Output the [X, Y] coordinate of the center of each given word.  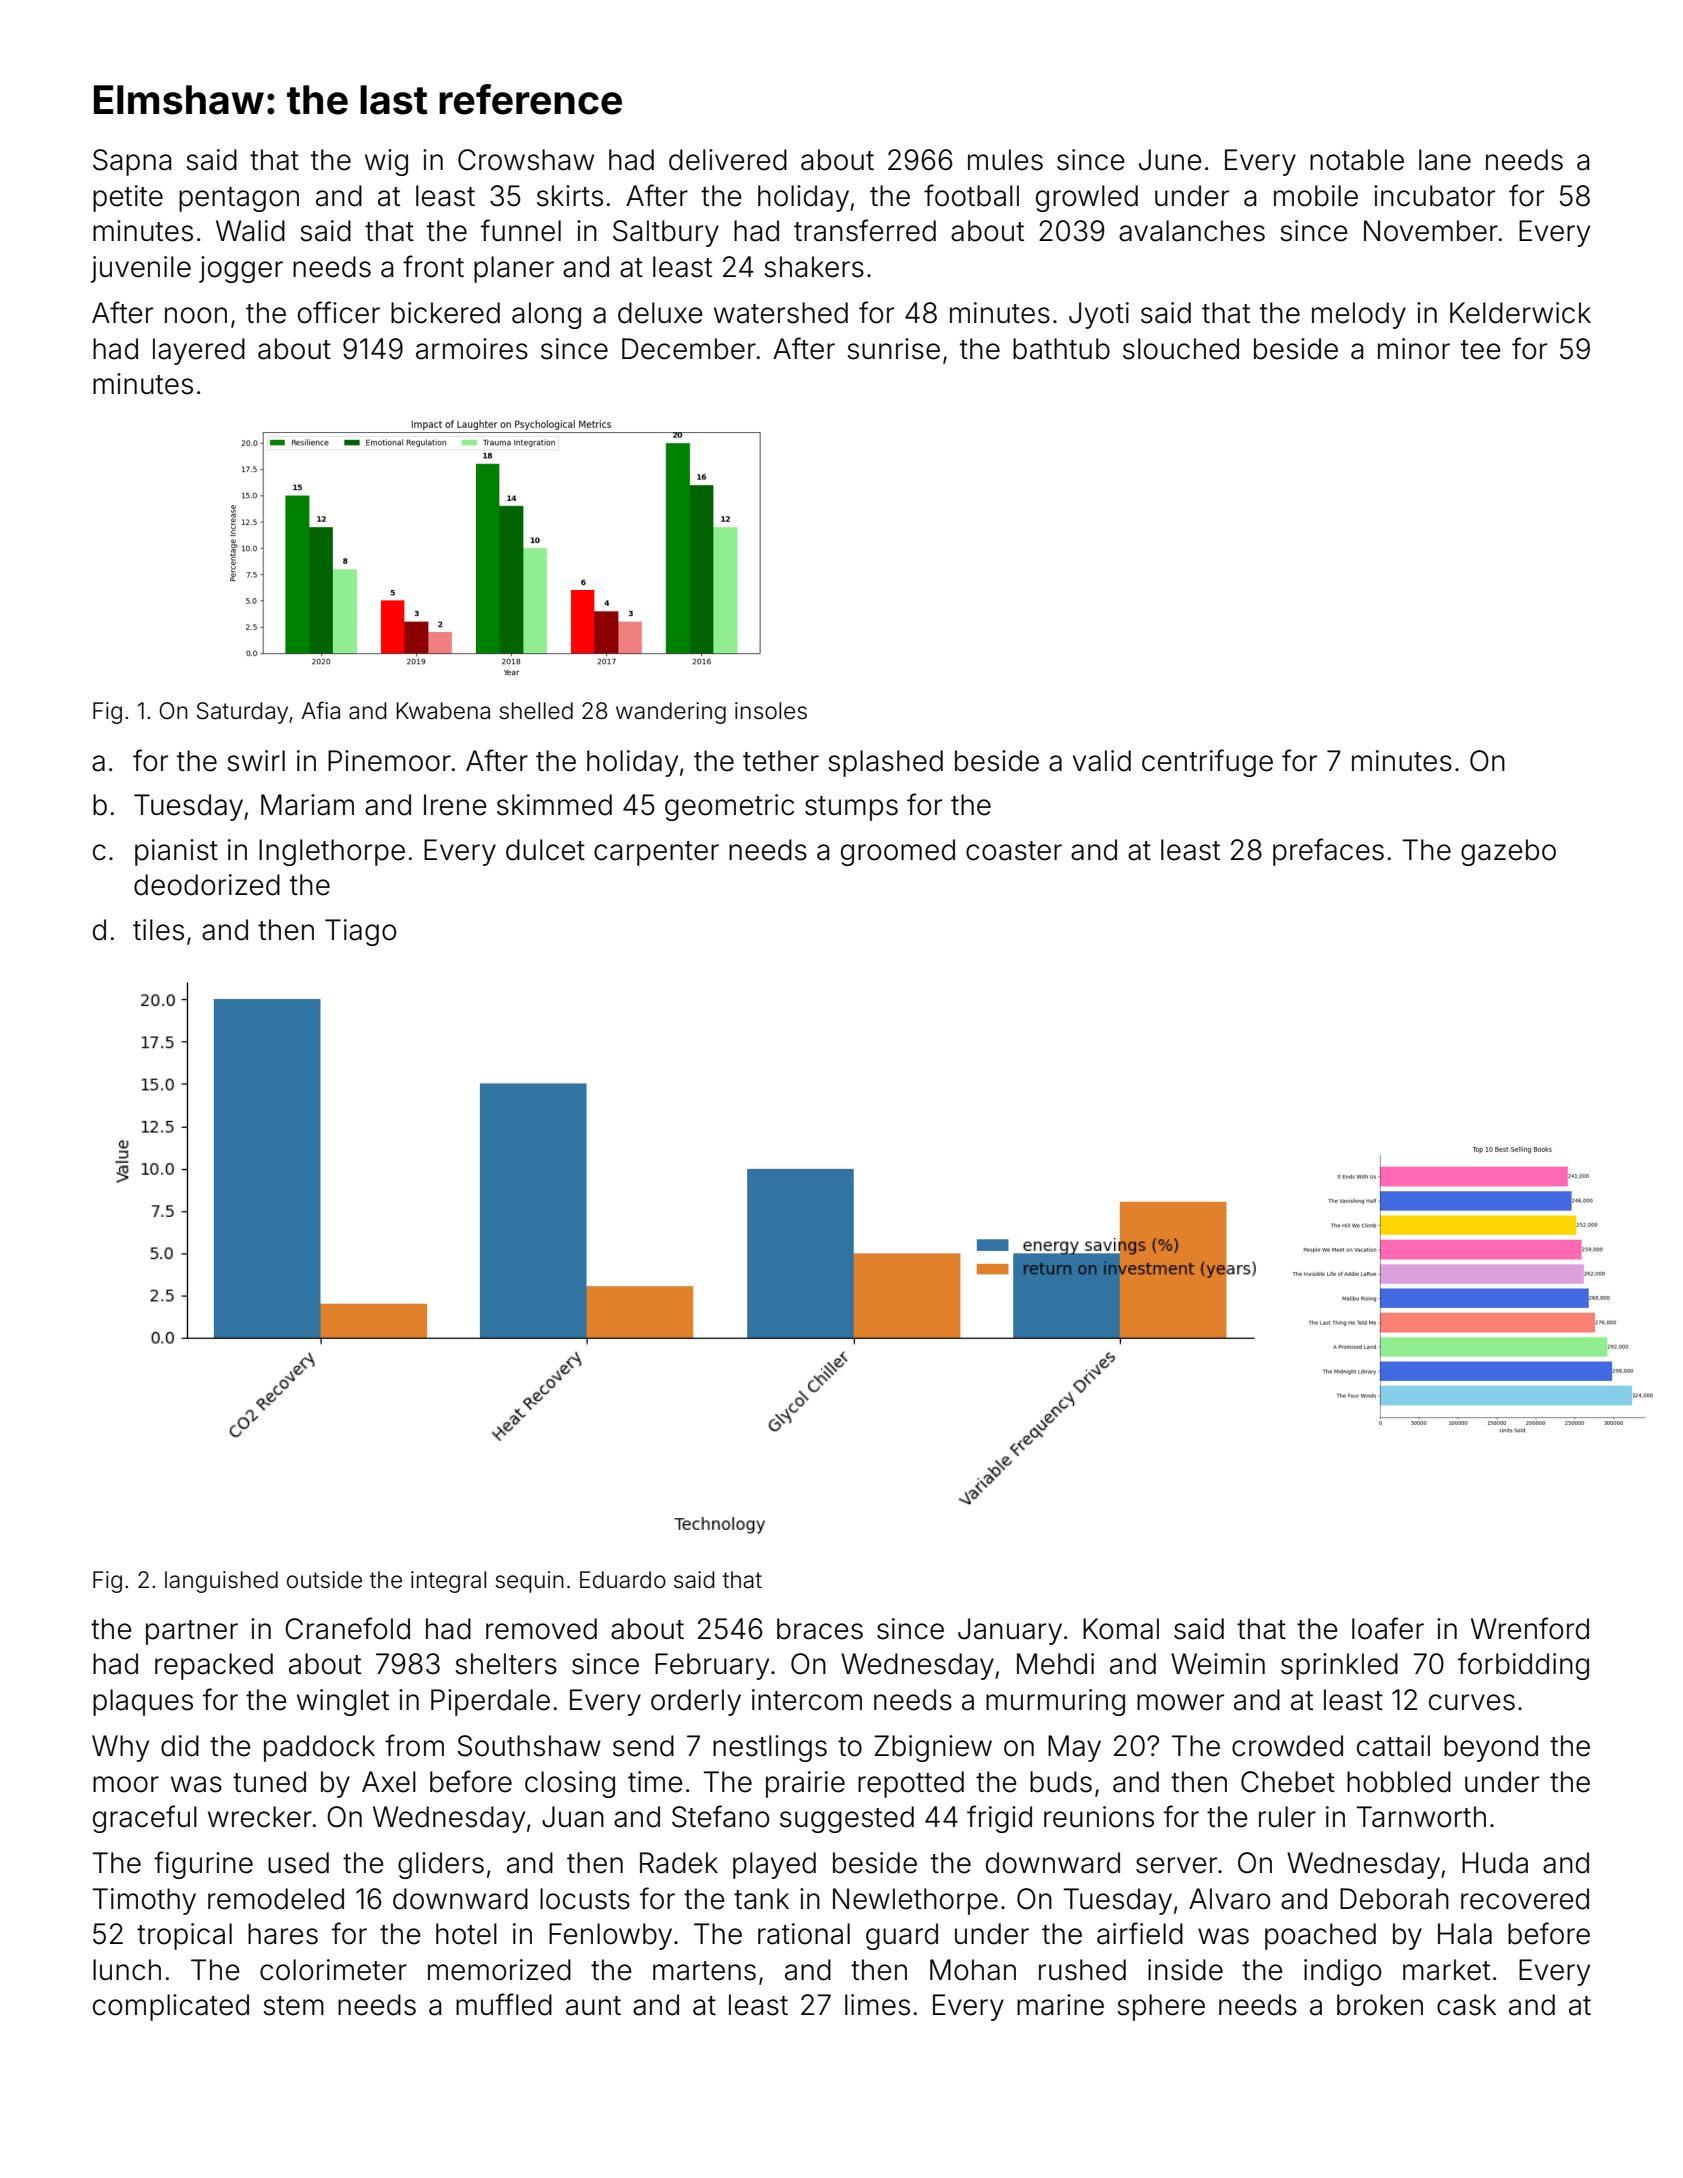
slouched [1181, 349]
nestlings [770, 1748]
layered [199, 351]
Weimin [1218, 1664]
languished [221, 1582]
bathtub [1061, 349]
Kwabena [443, 711]
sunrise [893, 349]
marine [1060, 2005]
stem [293, 2006]
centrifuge [1207, 763]
